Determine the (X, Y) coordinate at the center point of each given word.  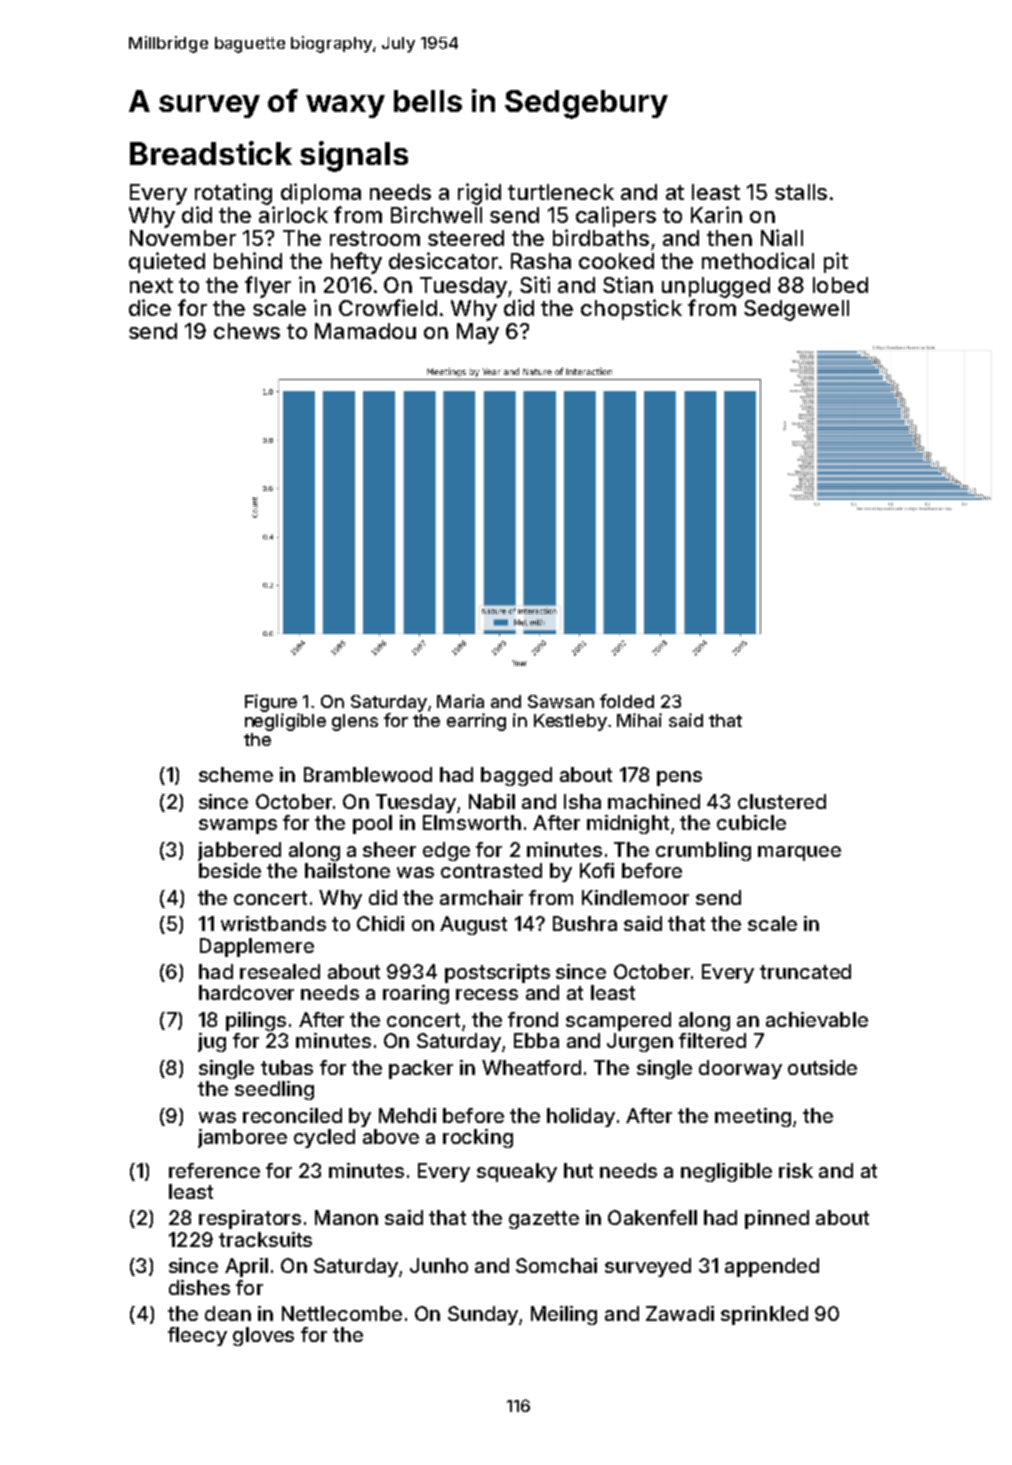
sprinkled (764, 1315)
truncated (805, 971)
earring (476, 722)
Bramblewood (368, 774)
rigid (479, 194)
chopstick (631, 309)
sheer (389, 849)
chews (247, 331)
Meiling (564, 1315)
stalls (801, 192)
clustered (782, 801)
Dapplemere (257, 947)
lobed (840, 285)
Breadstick (211, 153)
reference (214, 1170)
